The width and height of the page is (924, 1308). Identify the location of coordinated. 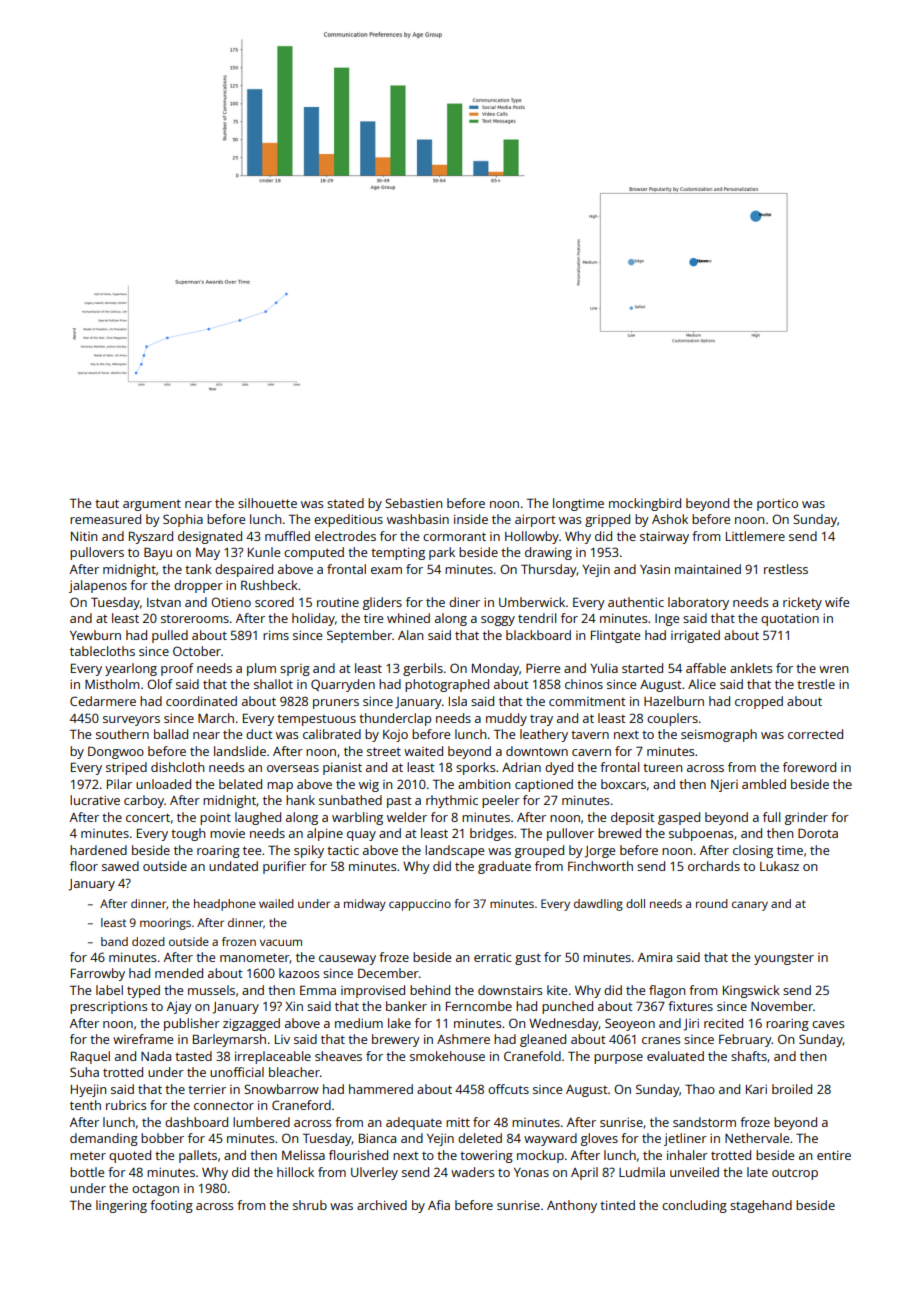
(201, 701).
